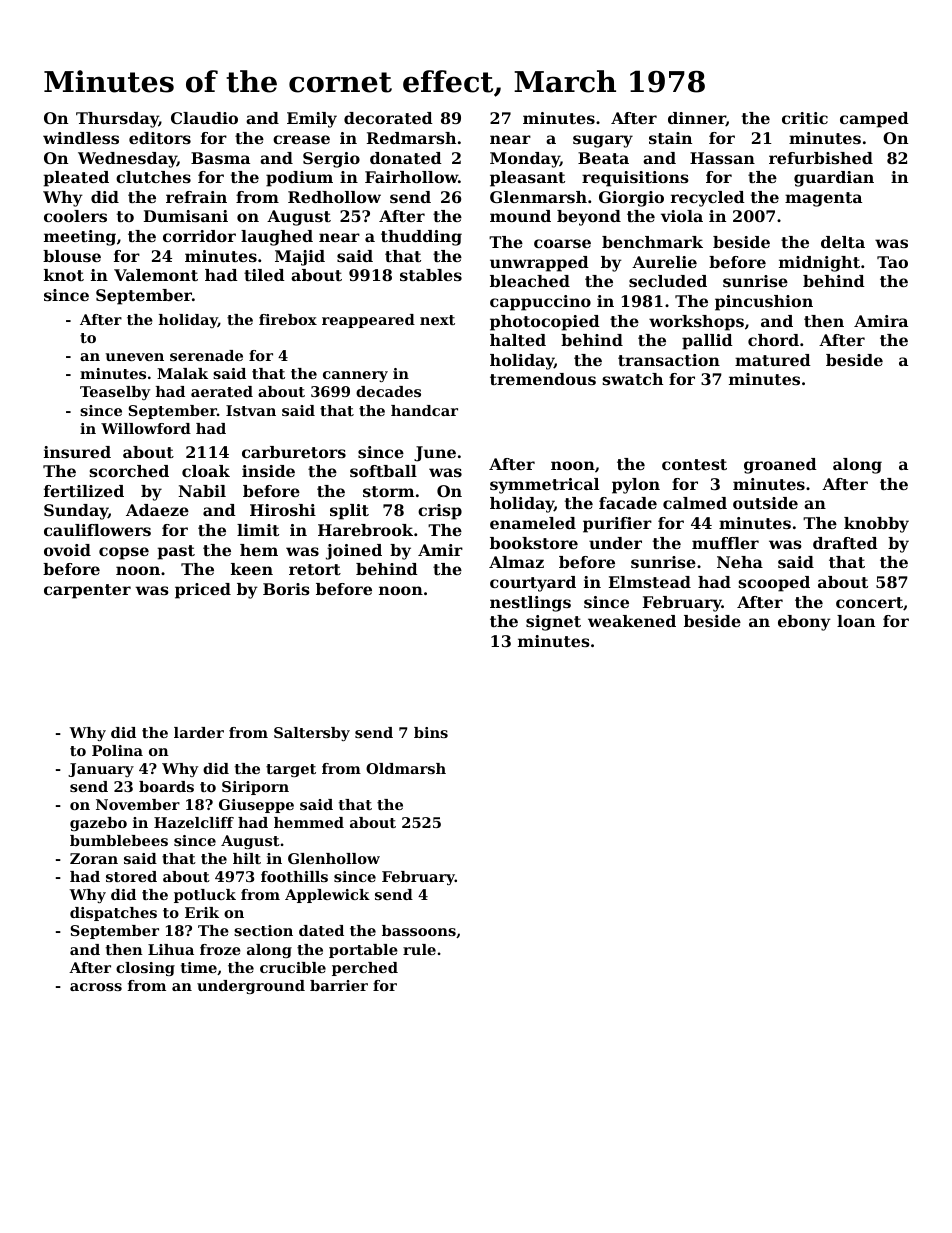  What do you see at coordinates (96, 987) in the document?
I see `across` at bounding box center [96, 987].
